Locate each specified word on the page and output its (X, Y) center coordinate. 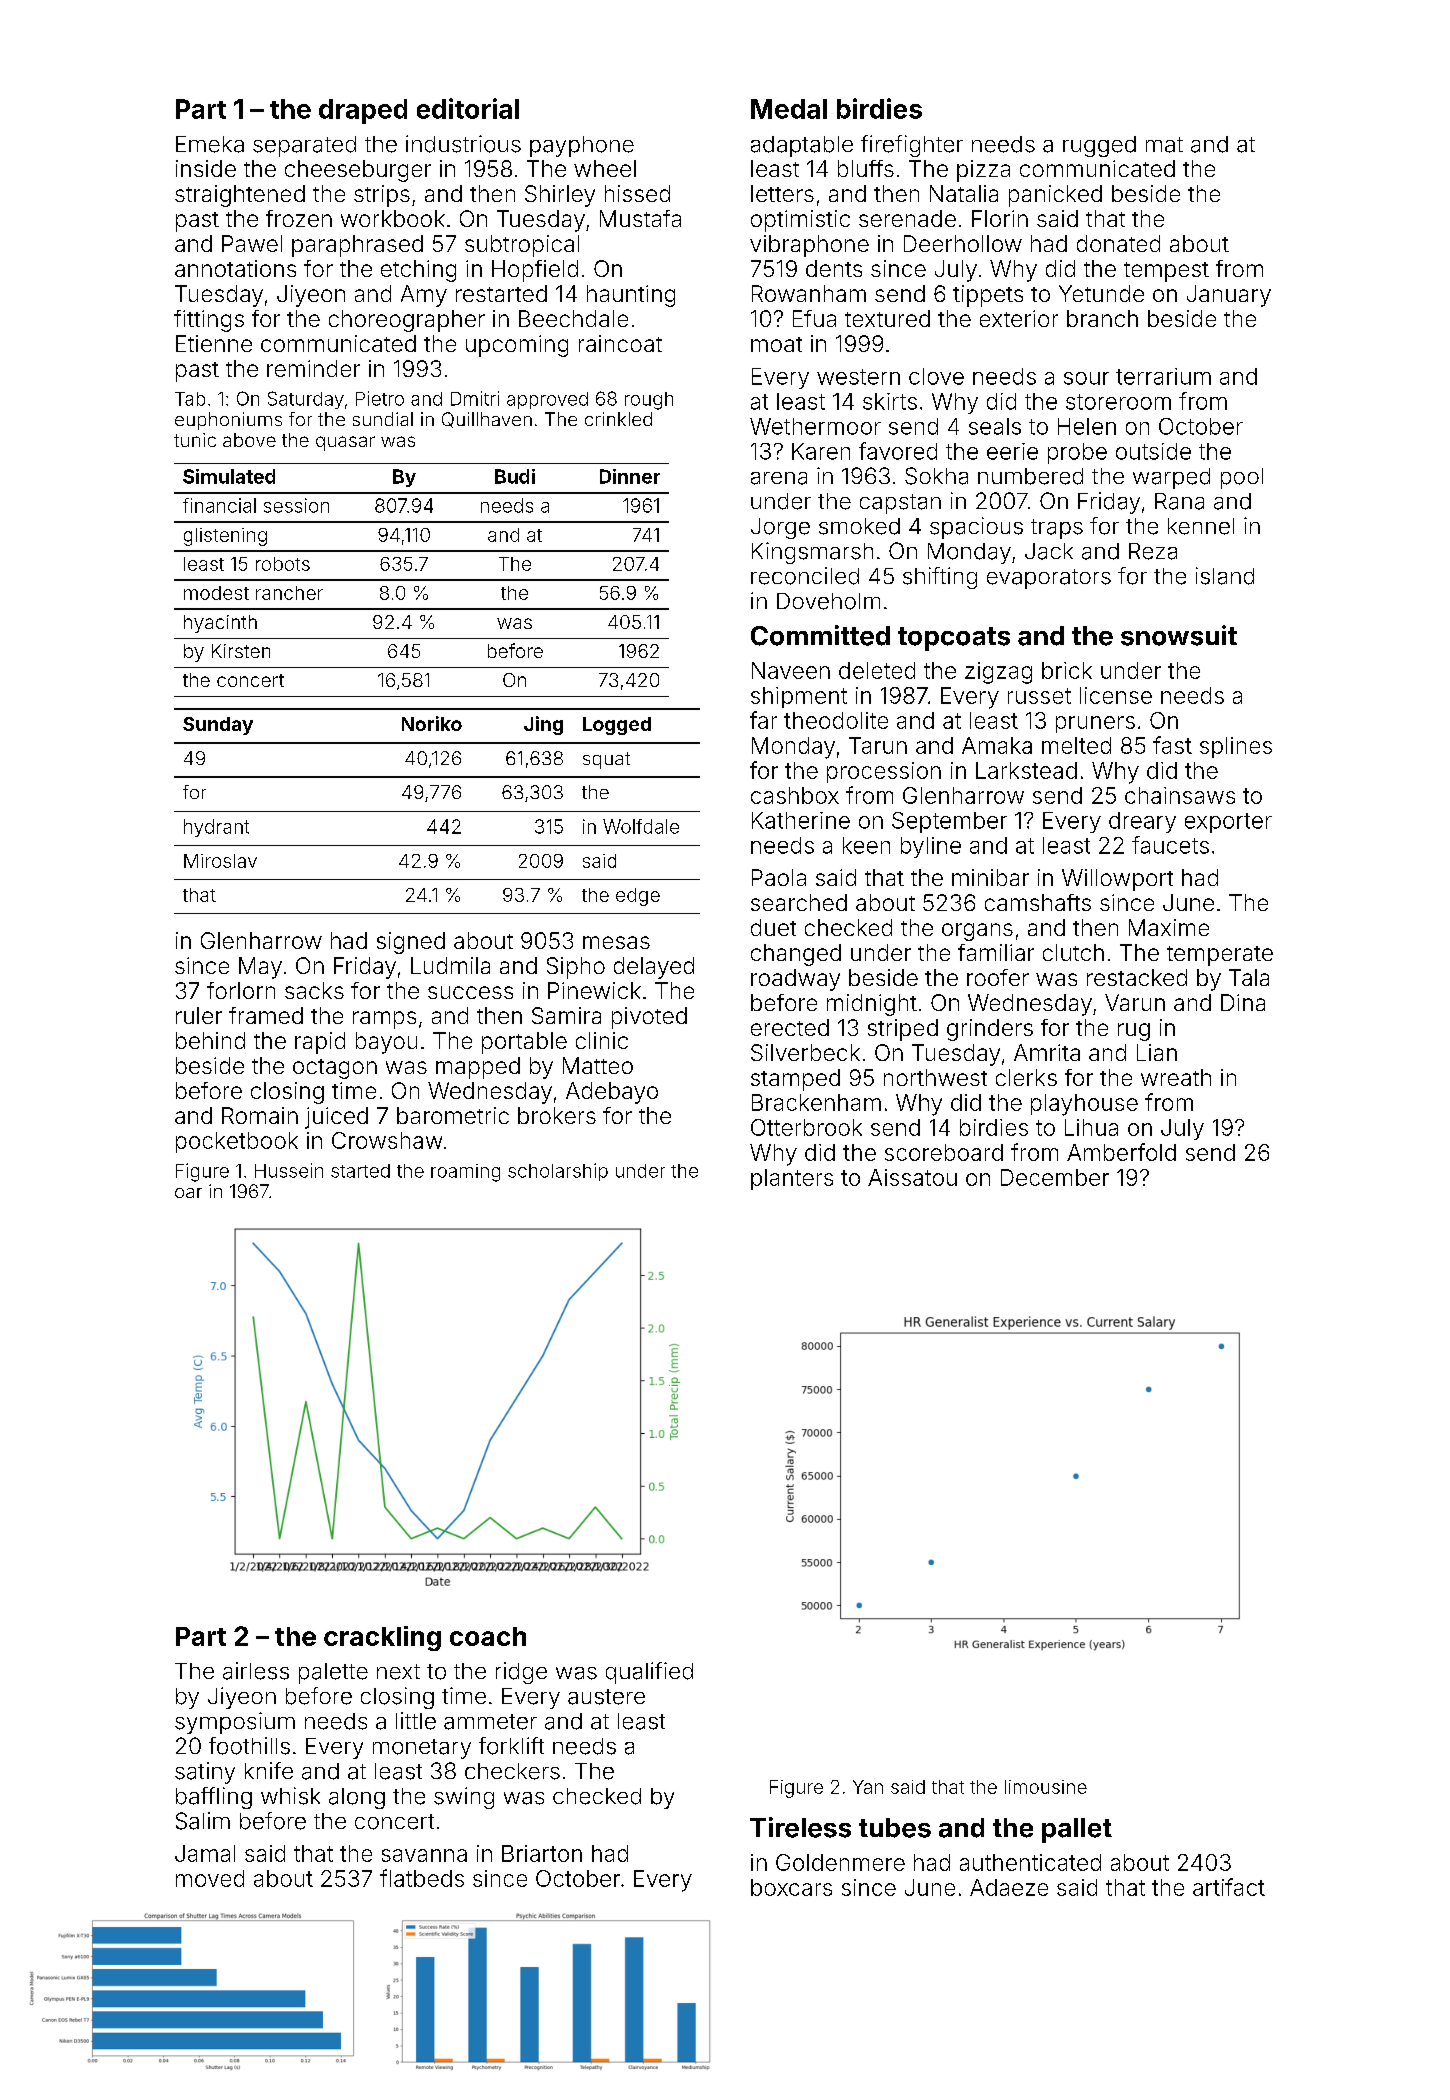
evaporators (1049, 579)
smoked (859, 526)
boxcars (791, 1887)
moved (210, 1878)
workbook (393, 218)
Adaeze (1009, 1887)
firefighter (912, 146)
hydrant (216, 828)
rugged (1099, 146)
